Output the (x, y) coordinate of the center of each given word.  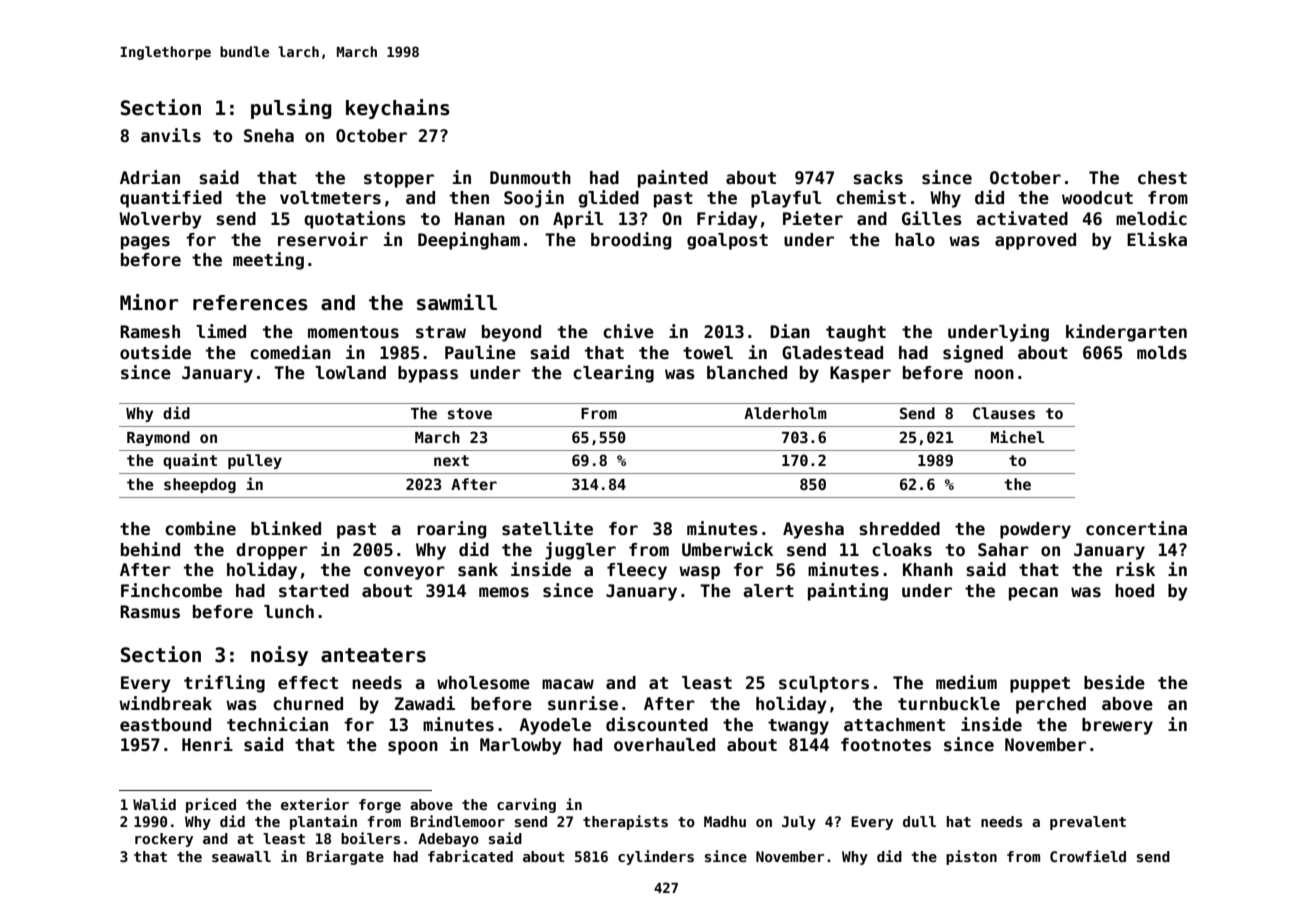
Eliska (1157, 239)
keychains (398, 109)
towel (708, 353)
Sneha (269, 136)
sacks (878, 178)
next (451, 460)
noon (994, 374)
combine (200, 528)
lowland (350, 373)
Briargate (345, 857)
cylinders (656, 857)
